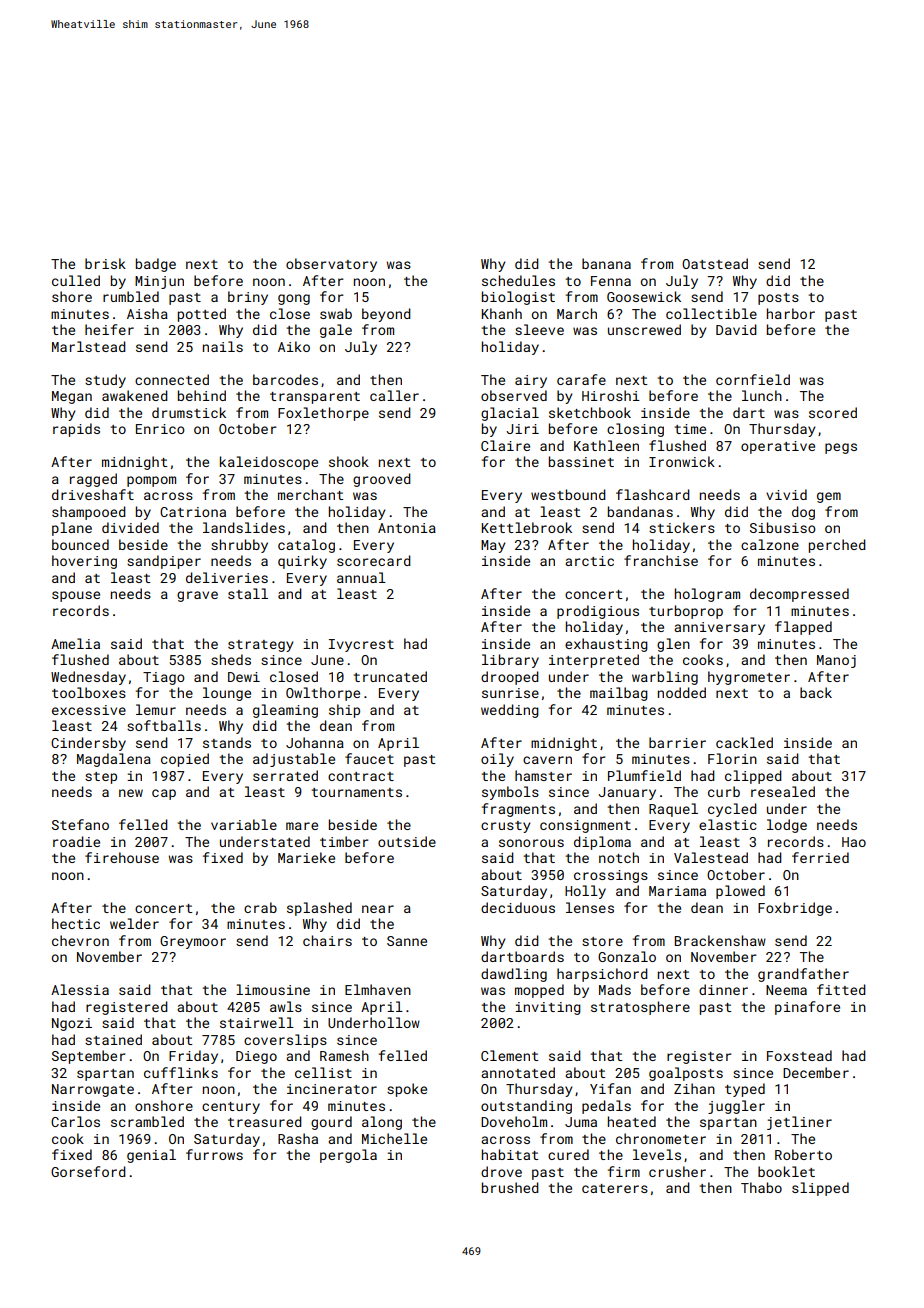  What do you see at coordinates (711, 313) in the document?
I see `collectible` at bounding box center [711, 313].
